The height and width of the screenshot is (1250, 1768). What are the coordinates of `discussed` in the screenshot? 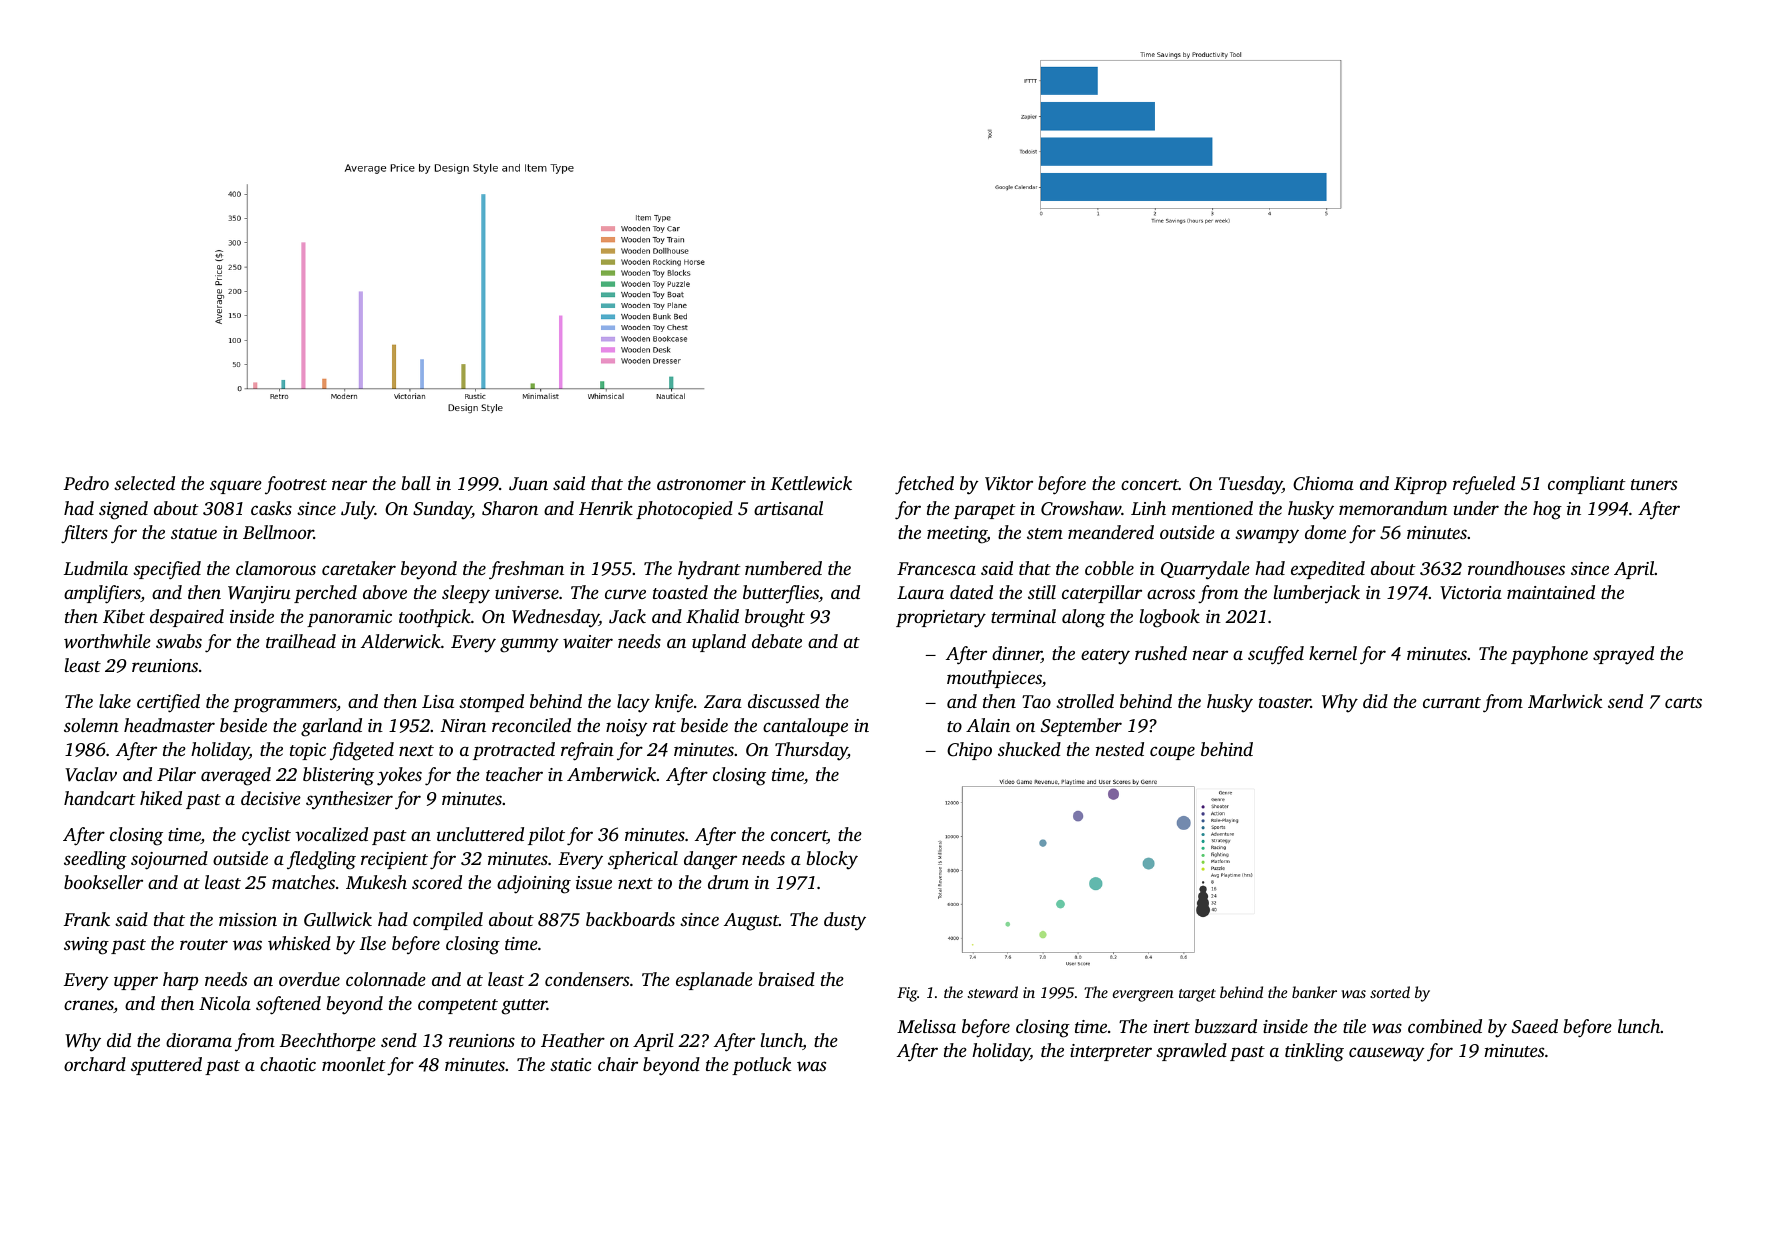 It's located at (784, 701).
